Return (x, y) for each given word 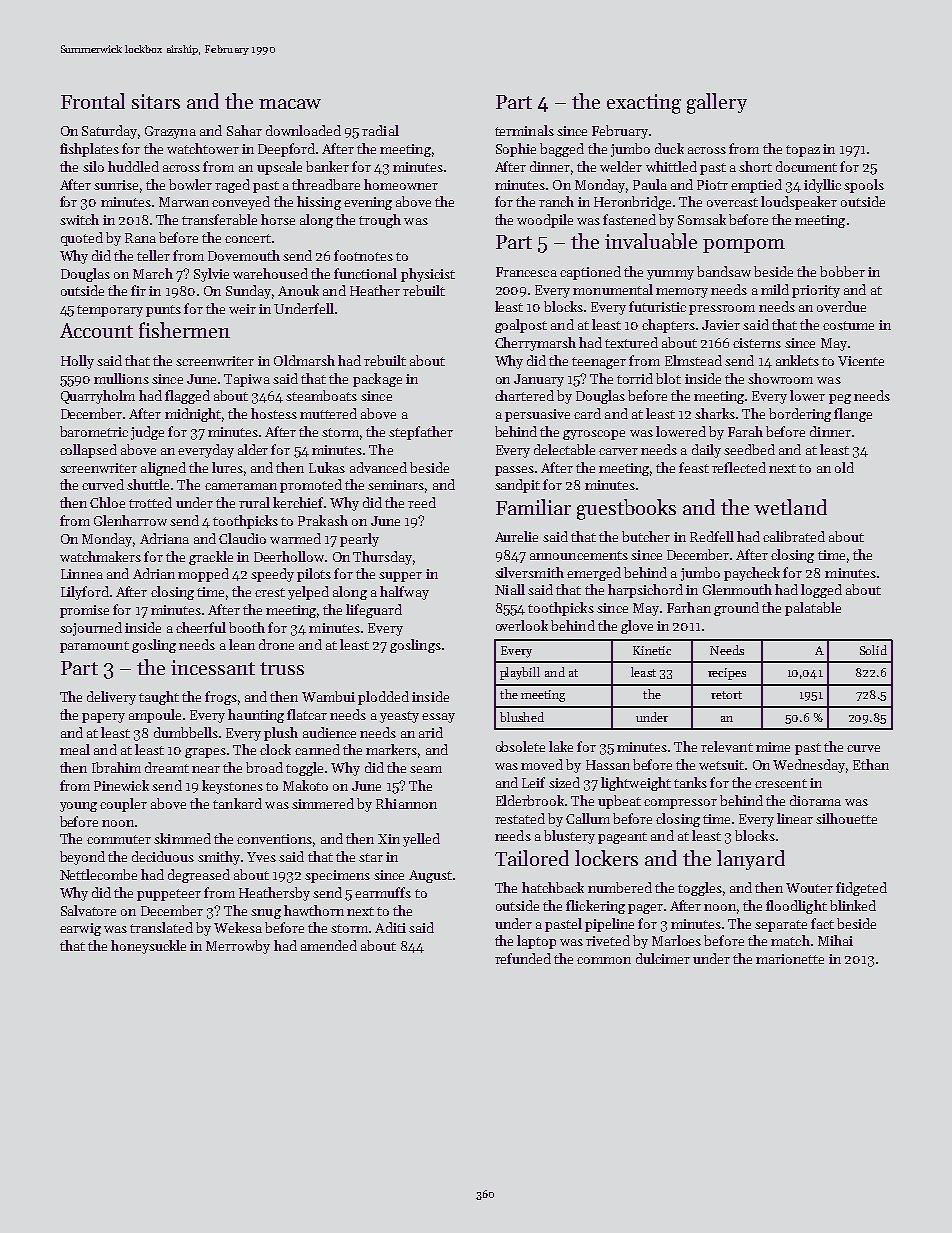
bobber (842, 271)
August (430, 876)
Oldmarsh (304, 360)
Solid (873, 650)
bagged (562, 150)
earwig (80, 929)
